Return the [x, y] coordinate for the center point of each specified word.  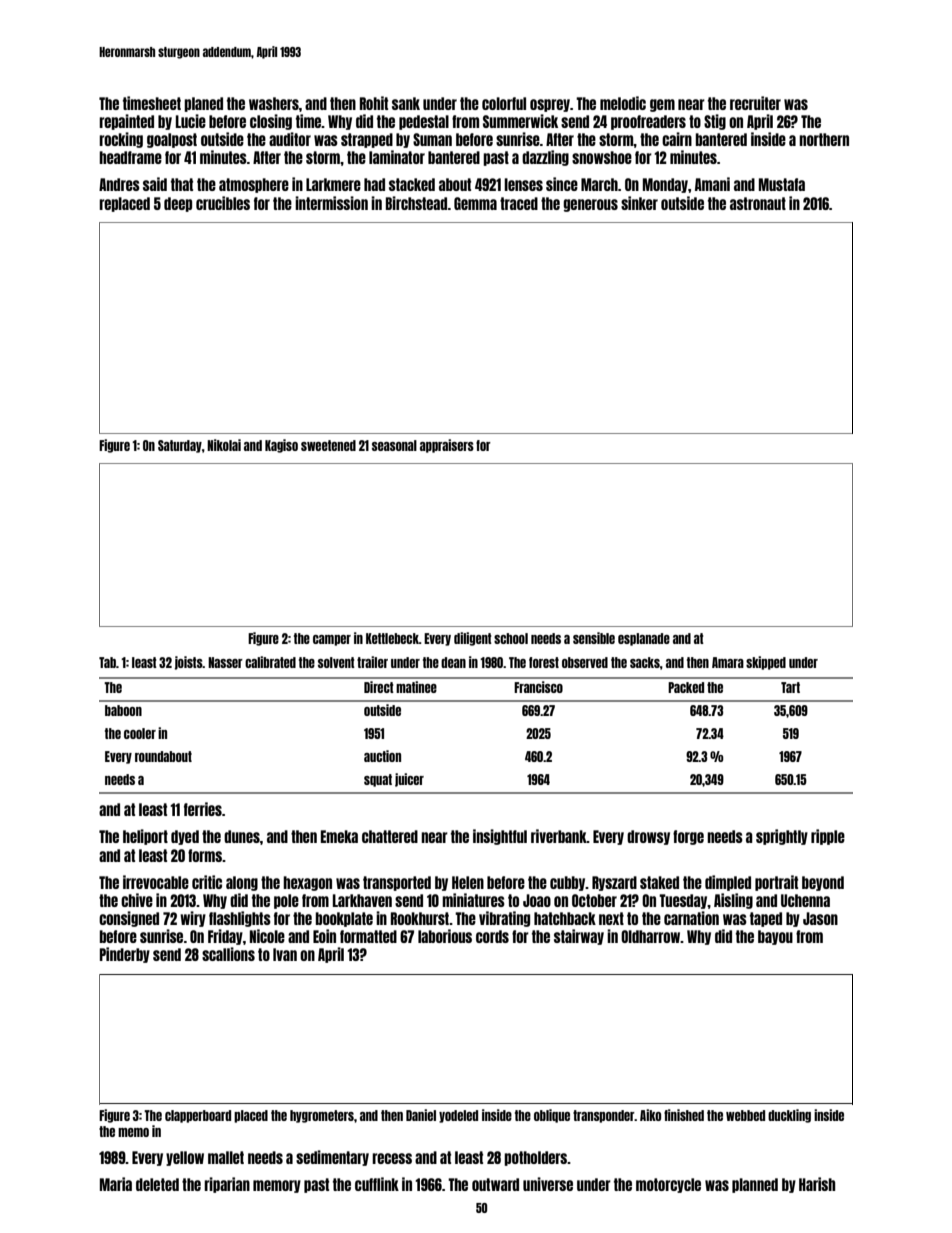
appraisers [447, 446]
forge [688, 837]
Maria [116, 1184]
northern [824, 139]
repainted [126, 122]
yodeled [458, 1116]
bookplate [344, 919]
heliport [145, 837]
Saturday [180, 446]
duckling [789, 1116]
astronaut [758, 203]
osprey [550, 105]
